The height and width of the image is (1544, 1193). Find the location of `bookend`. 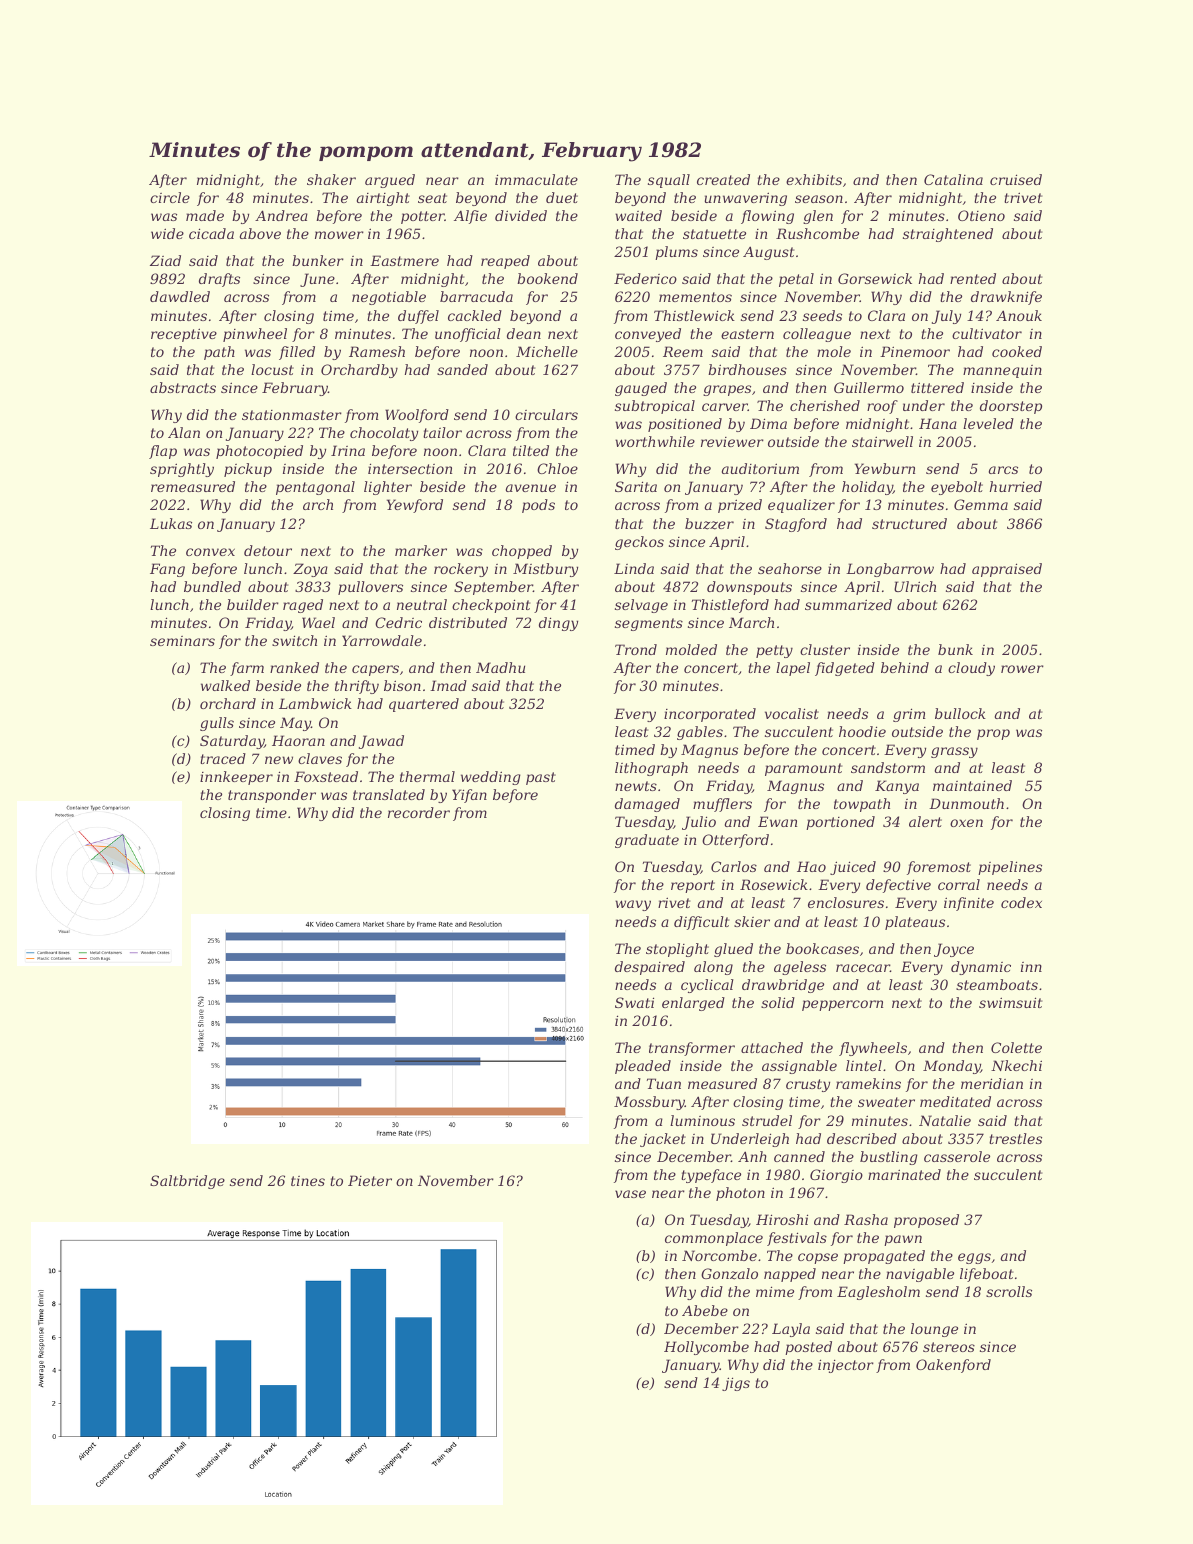

bookend is located at coordinates (547, 278).
